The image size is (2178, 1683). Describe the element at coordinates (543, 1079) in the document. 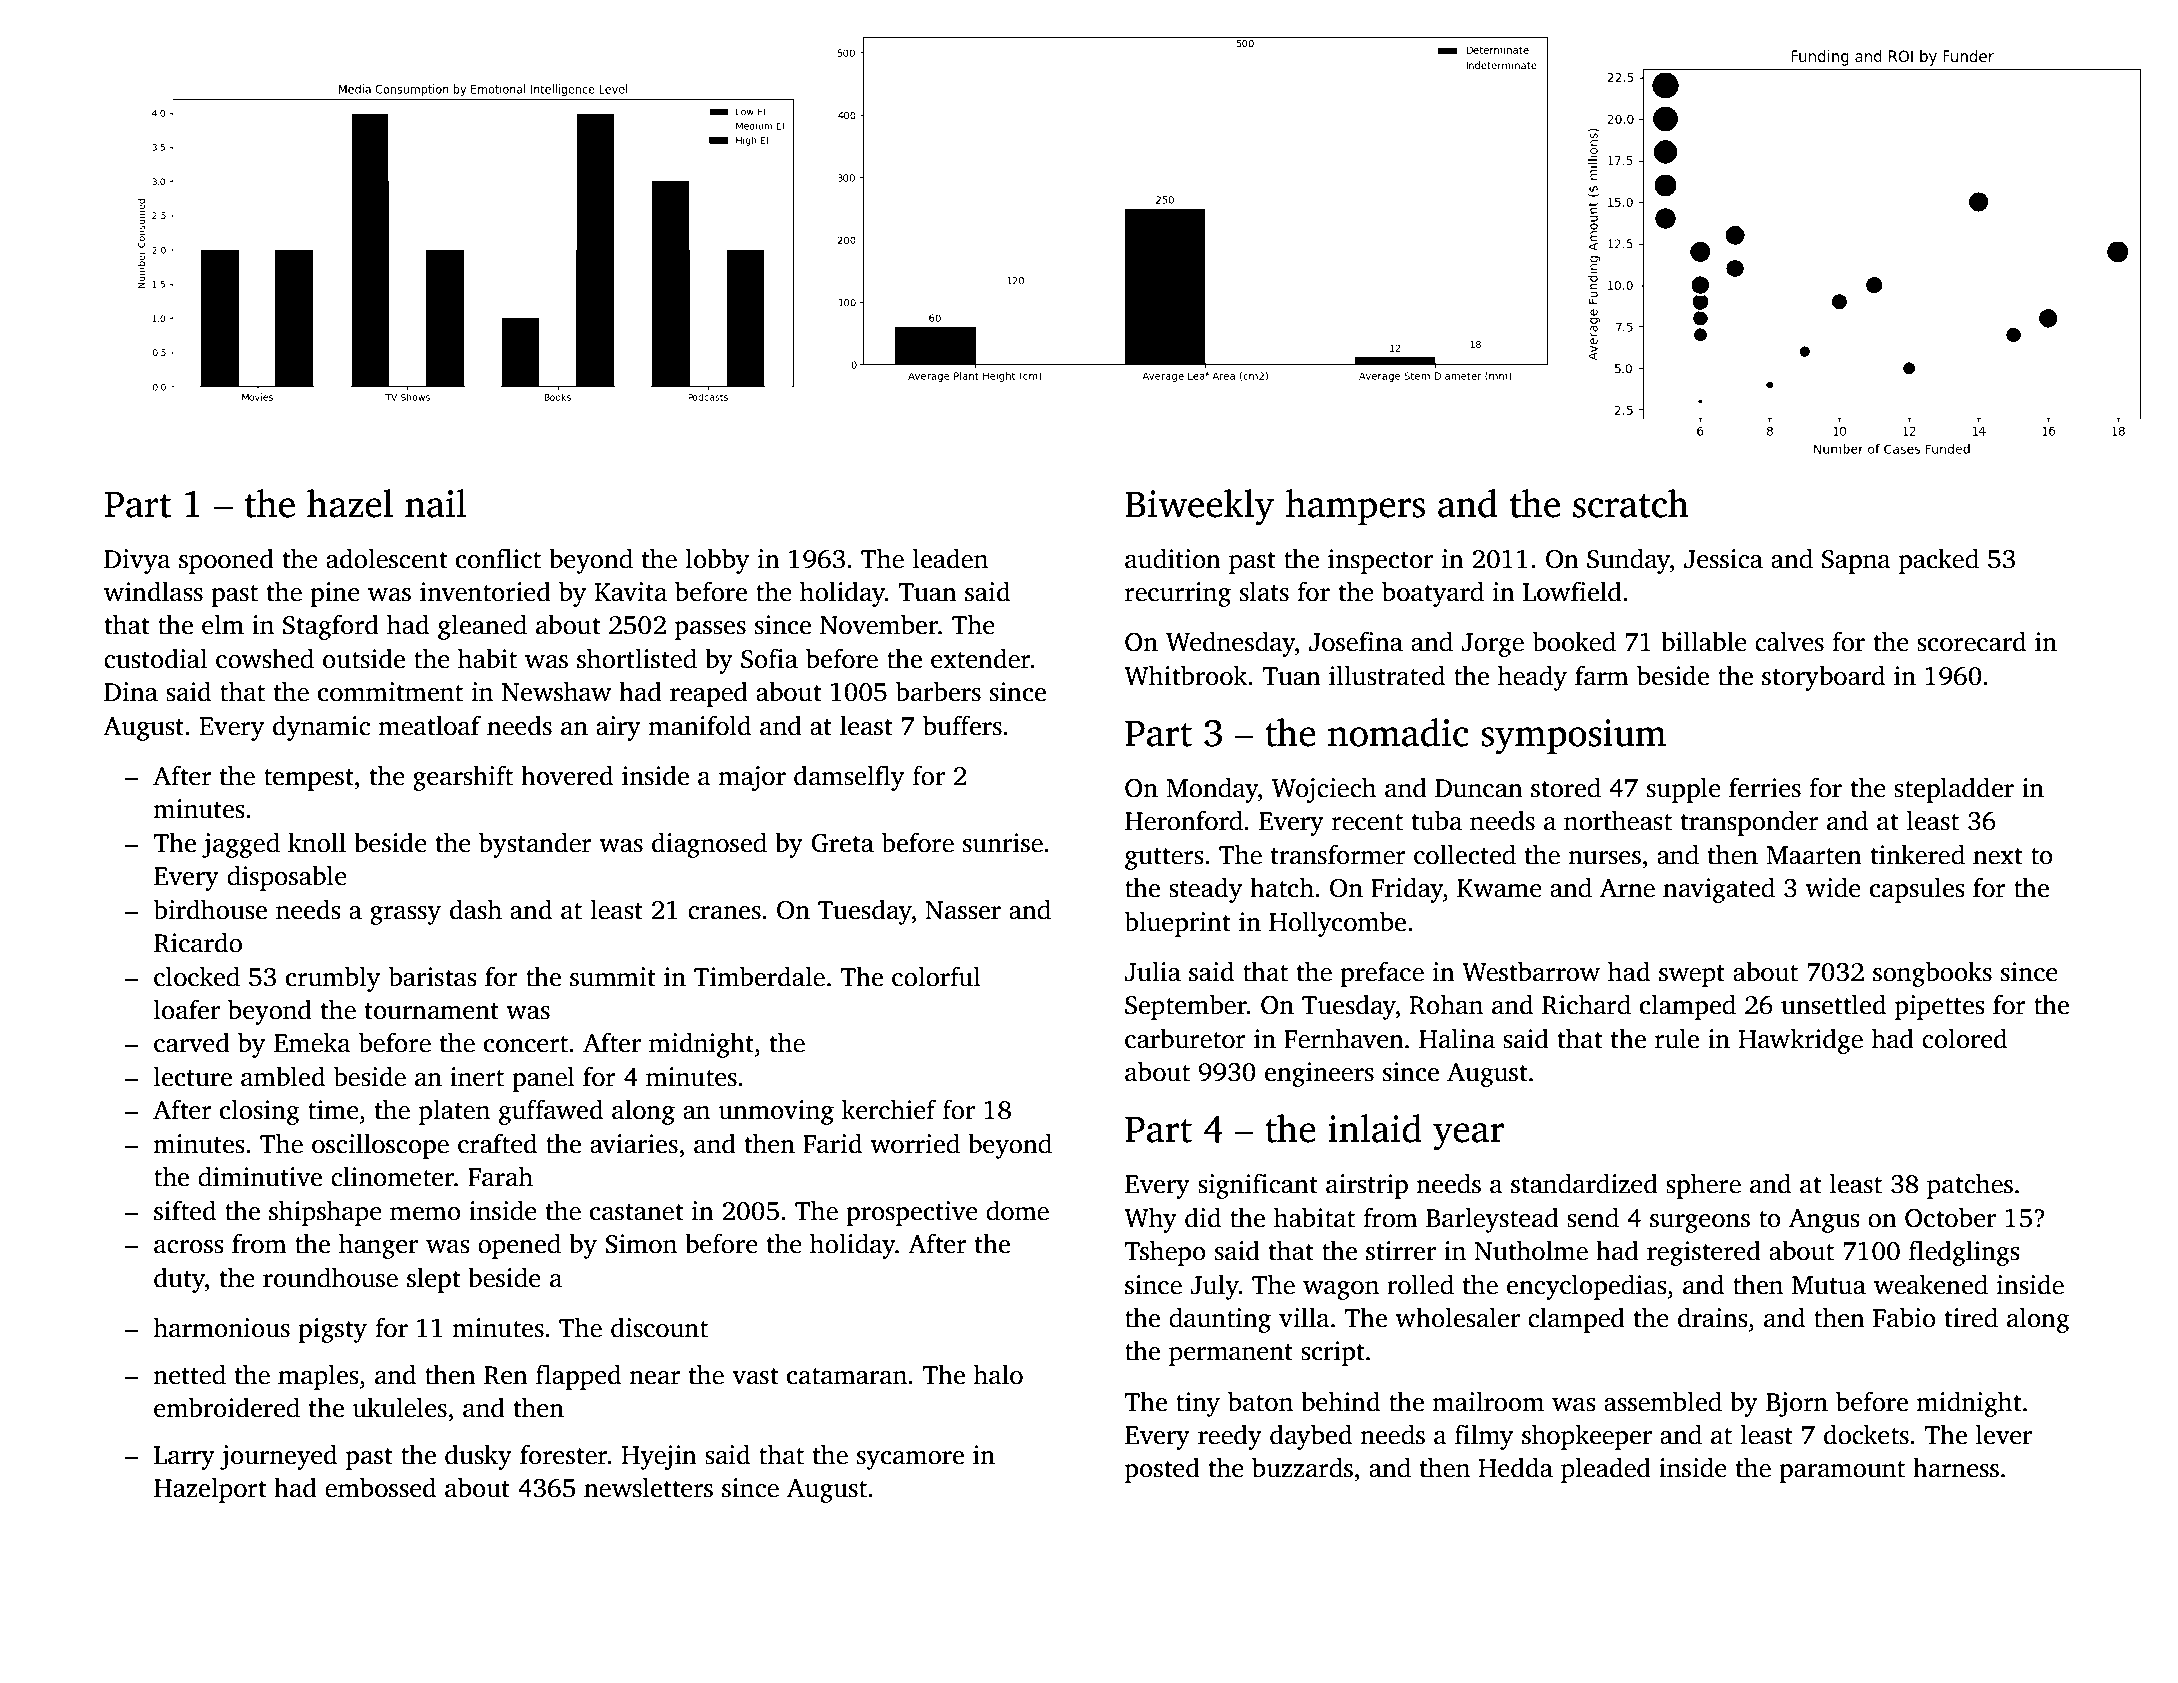

I see `panel` at that location.
